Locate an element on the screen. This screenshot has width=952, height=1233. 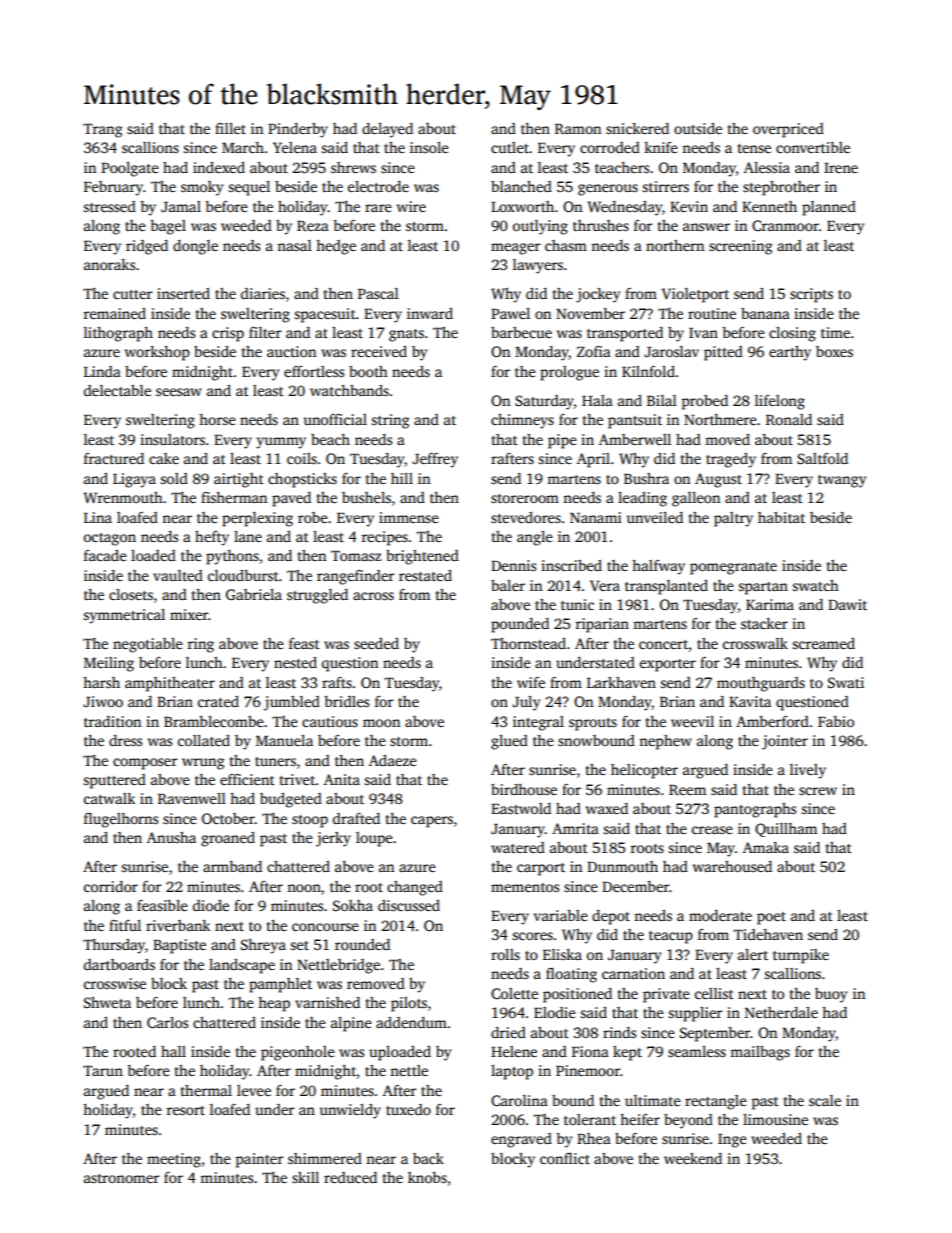
astronomer is located at coordinates (121, 1178).
